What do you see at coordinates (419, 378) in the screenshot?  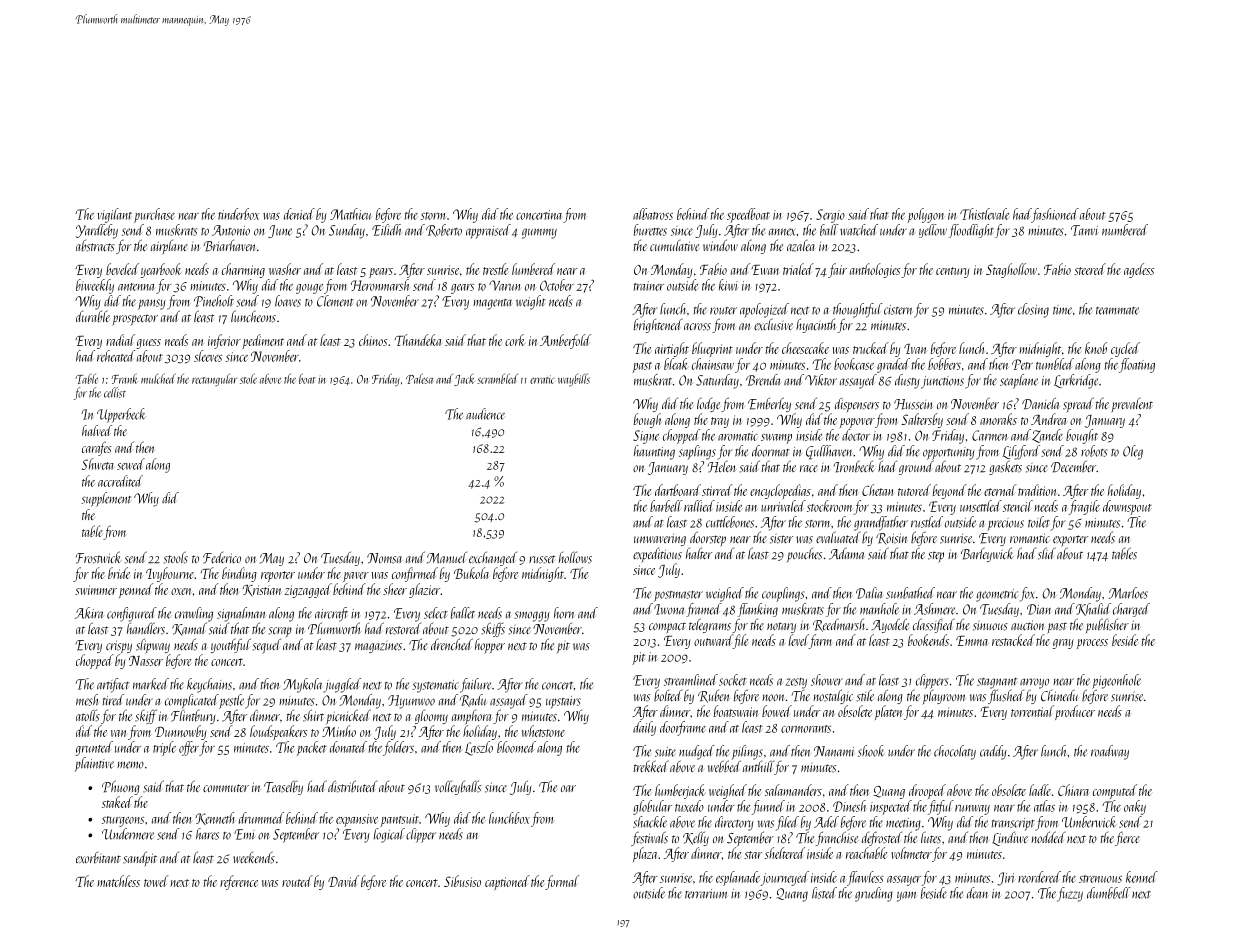 I see `Palesa` at bounding box center [419, 378].
